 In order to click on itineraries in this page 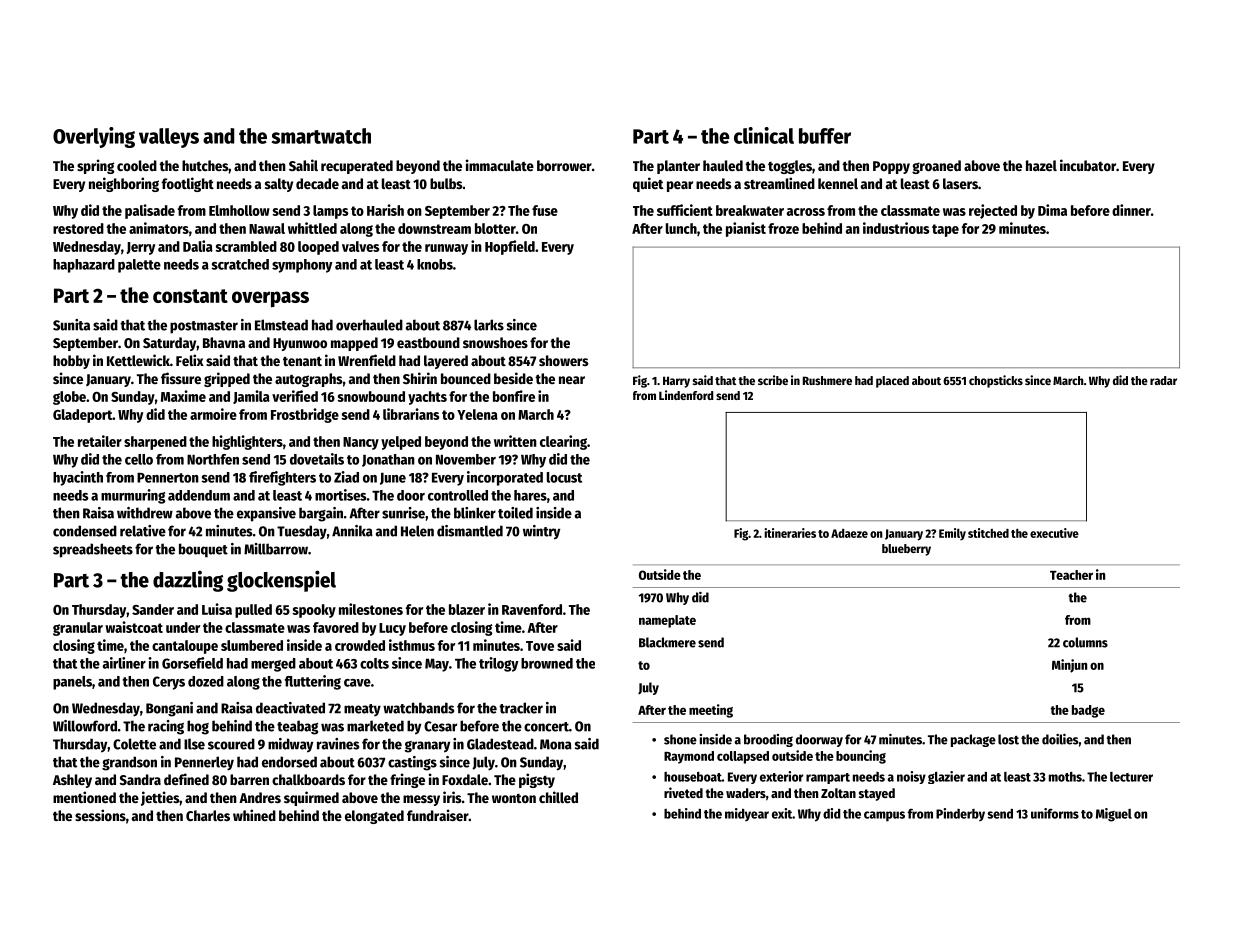, I will do `click(790, 533)`.
